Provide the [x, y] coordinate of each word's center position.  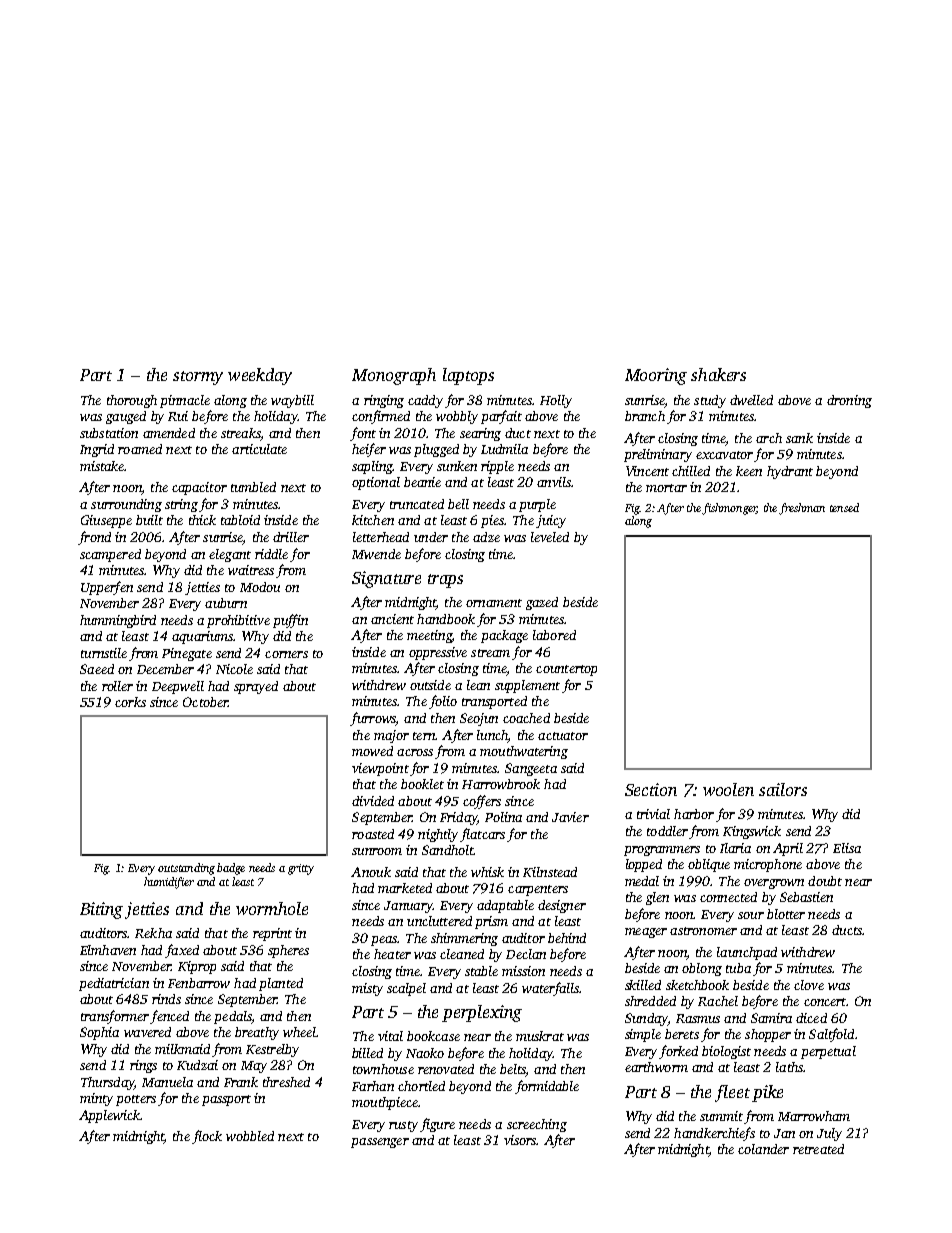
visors [520, 1140]
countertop [566, 670]
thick [202, 520]
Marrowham [814, 1116]
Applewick [109, 1116]
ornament [494, 603]
